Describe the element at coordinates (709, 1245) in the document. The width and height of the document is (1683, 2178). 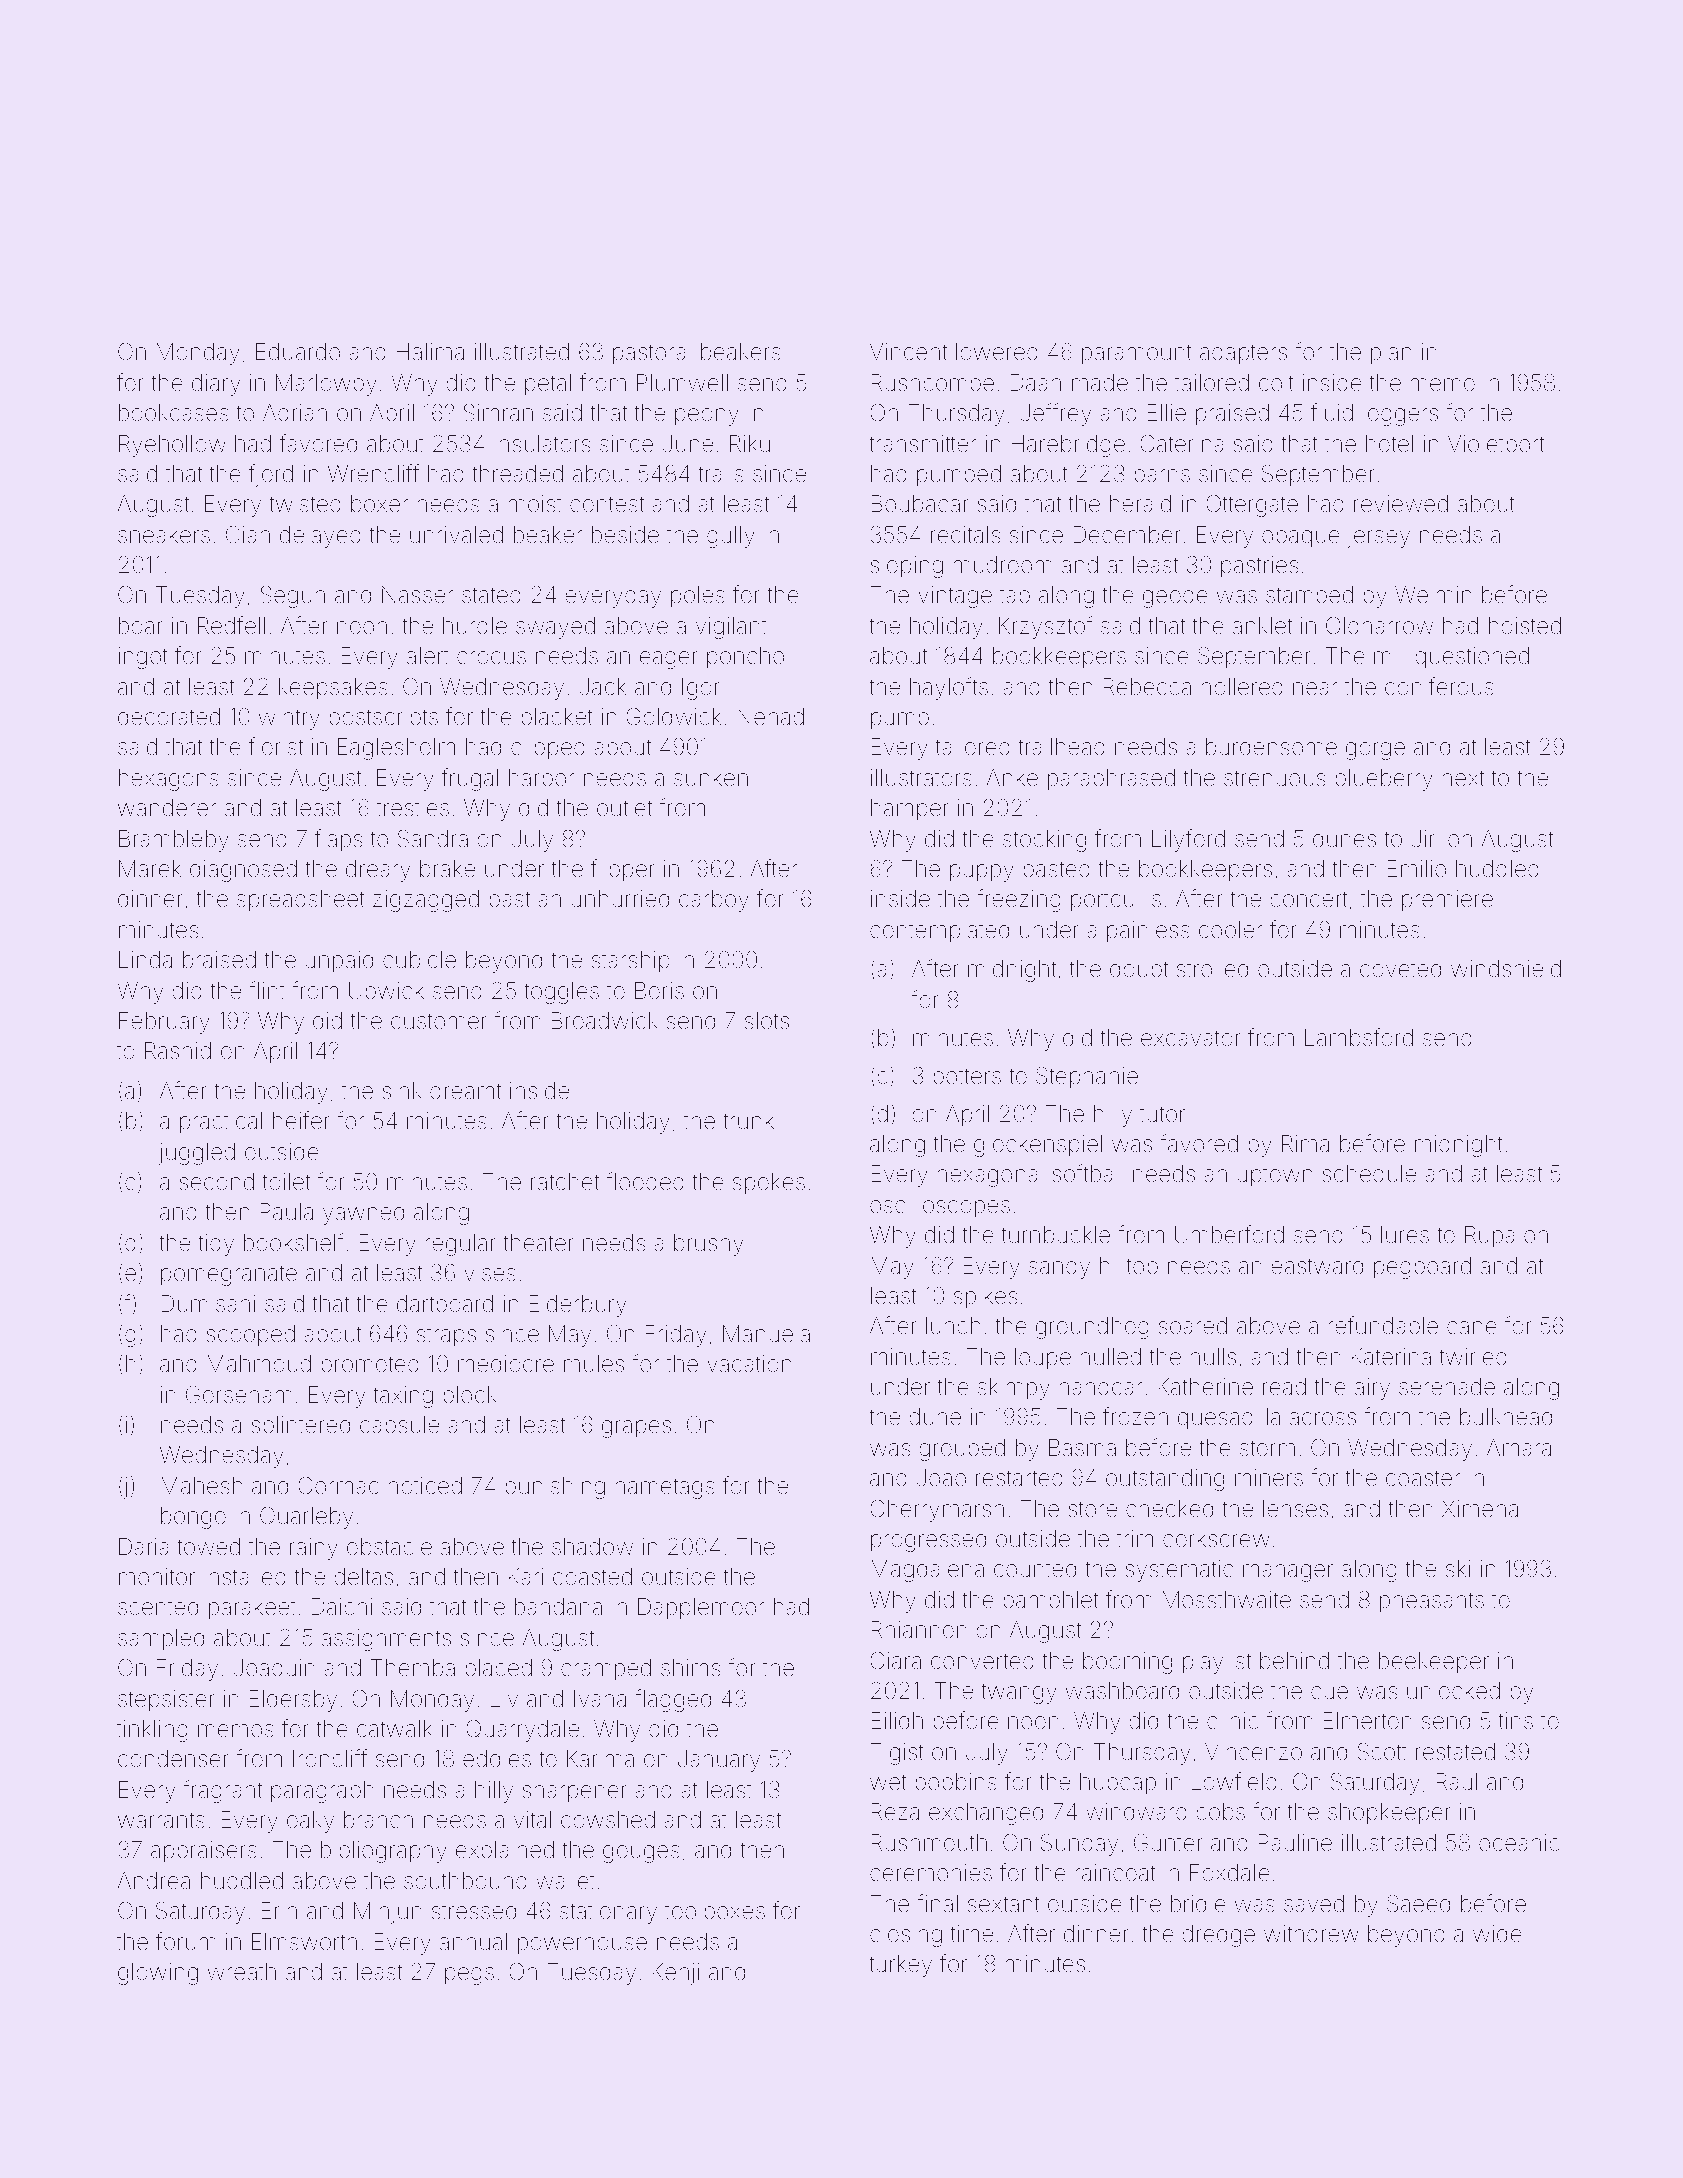
I see `brushy` at that location.
